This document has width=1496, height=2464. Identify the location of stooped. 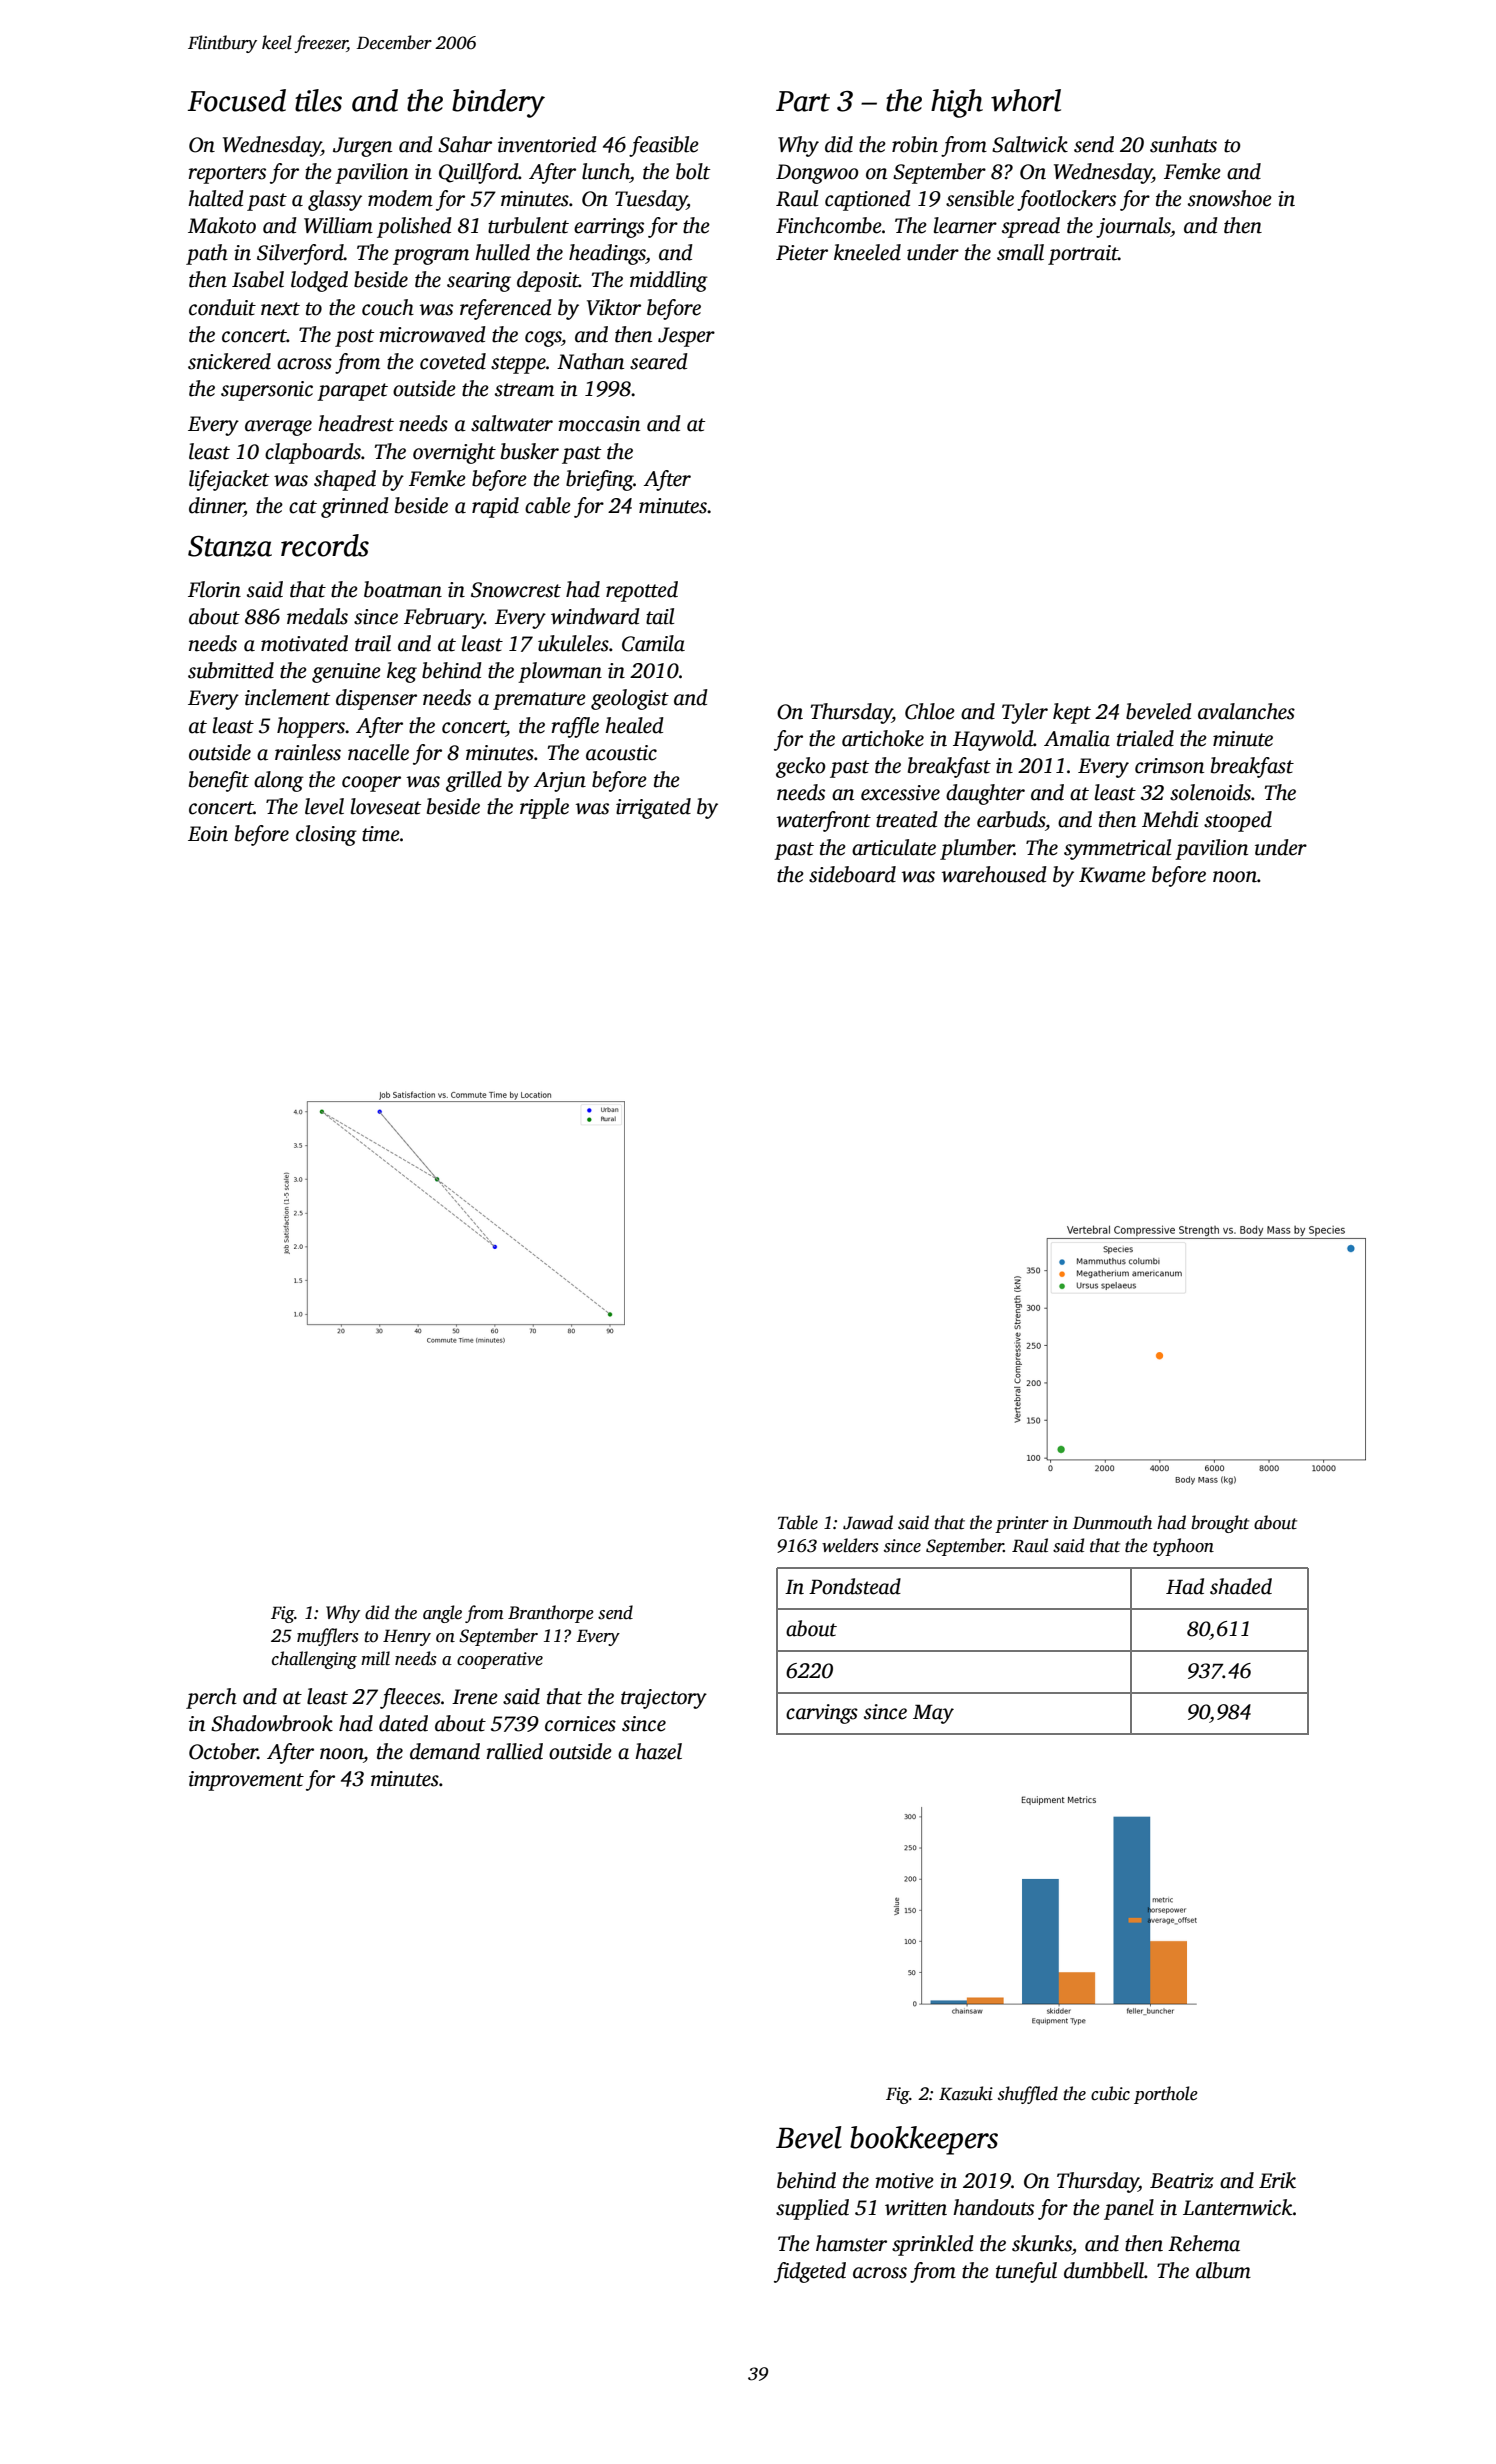
(1238, 821).
